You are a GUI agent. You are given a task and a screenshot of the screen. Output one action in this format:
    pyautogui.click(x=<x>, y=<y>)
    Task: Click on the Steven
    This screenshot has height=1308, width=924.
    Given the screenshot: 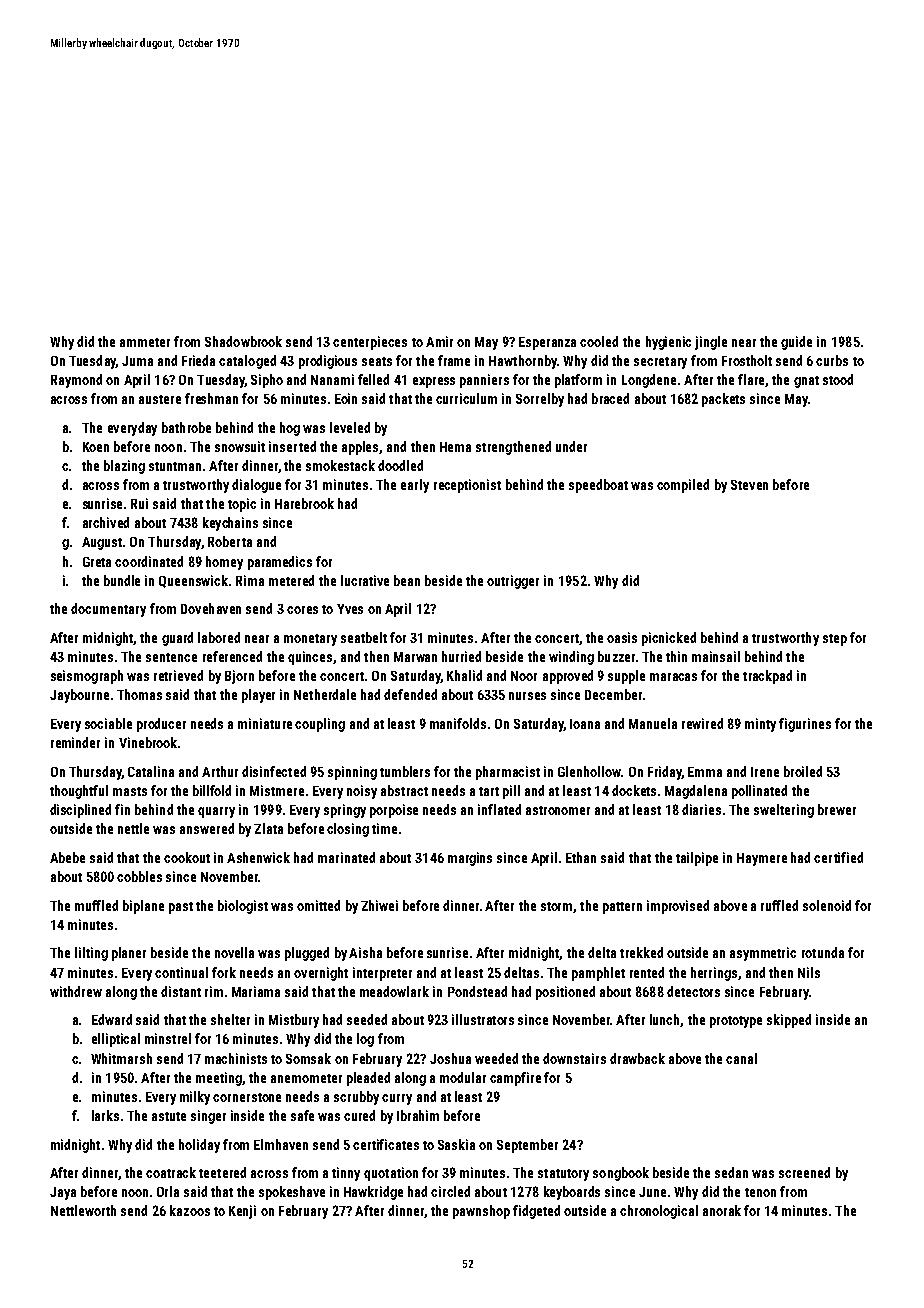 What is the action you would take?
    pyautogui.click(x=749, y=485)
